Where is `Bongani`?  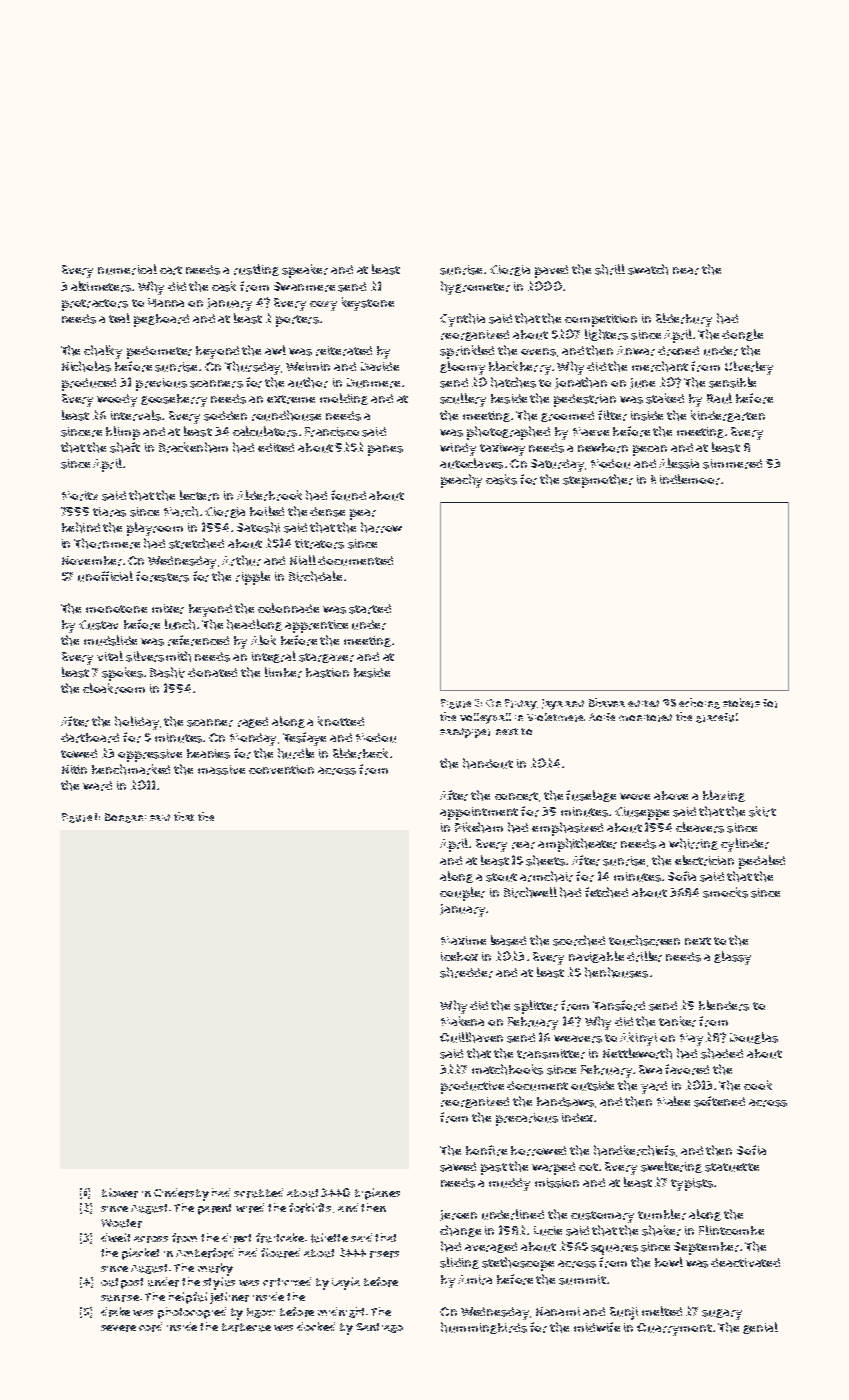
Bongani is located at coordinates (125, 818).
